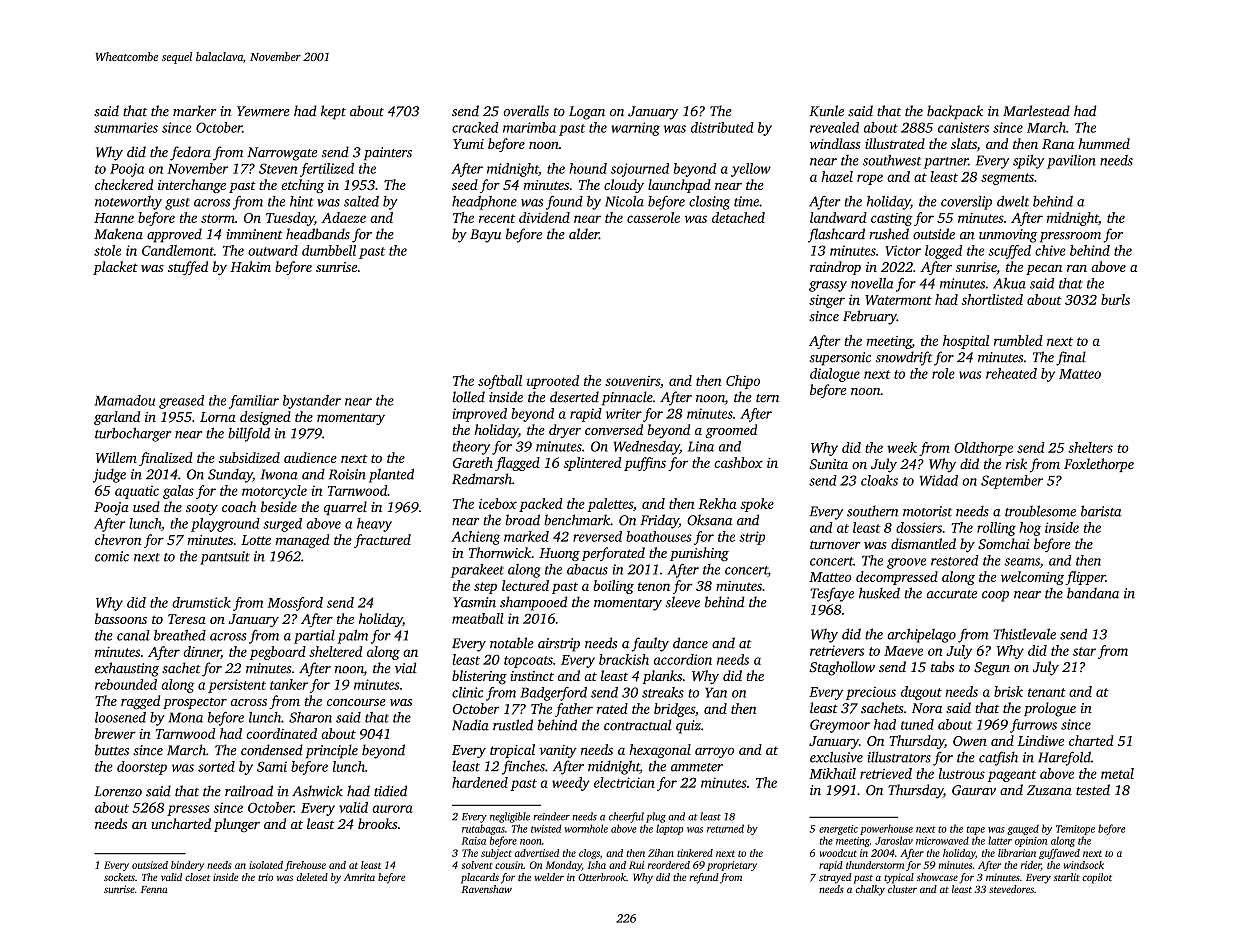 This screenshot has height=952, width=1233. What do you see at coordinates (126, 127) in the screenshot?
I see `summaries` at bounding box center [126, 127].
